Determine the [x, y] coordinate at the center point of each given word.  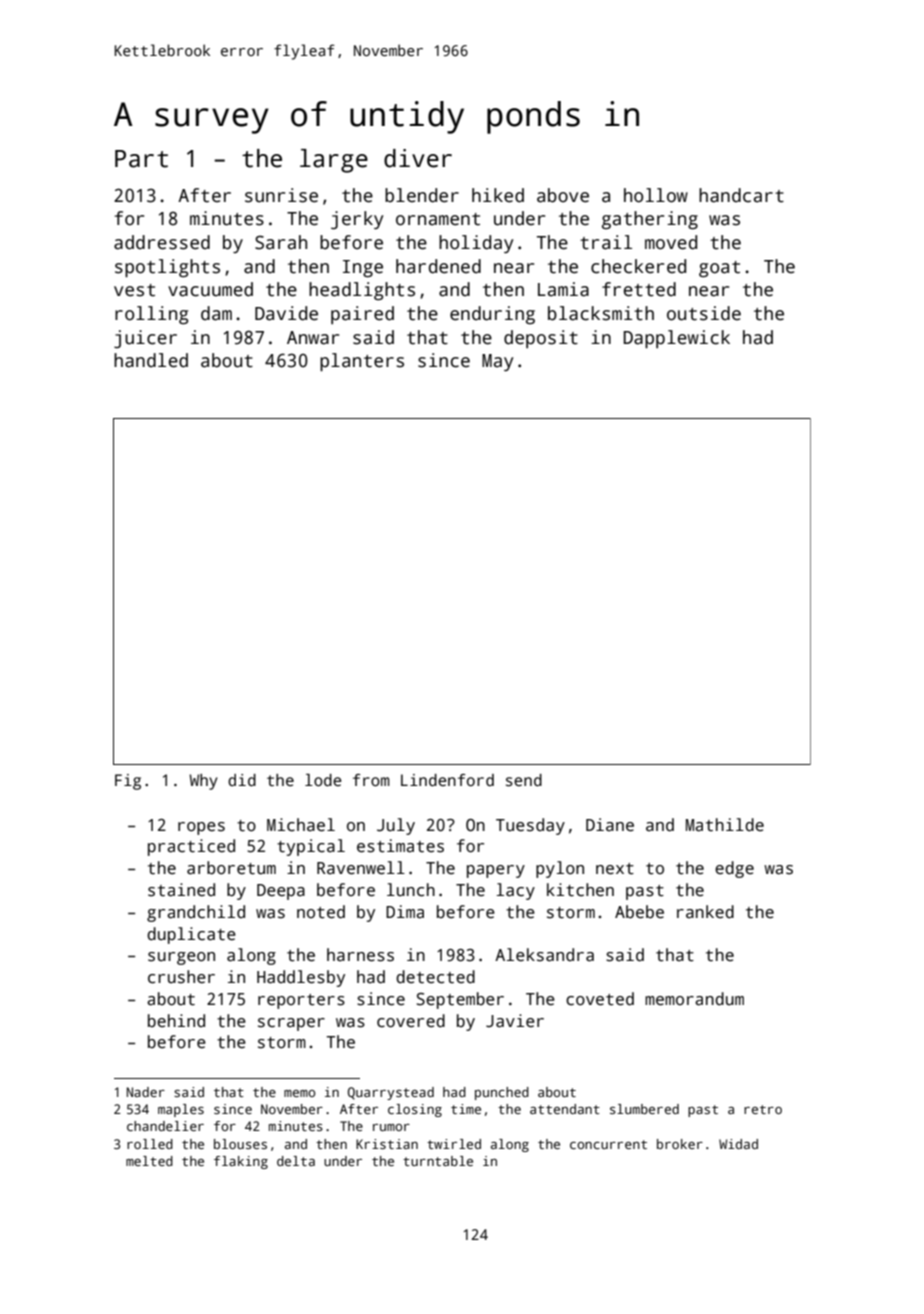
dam [216, 313]
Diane [610, 825]
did [242, 780]
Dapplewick [677, 339]
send [524, 780]
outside [704, 313]
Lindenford [447, 780]
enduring [492, 315]
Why [203, 782]
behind [176, 1021]
